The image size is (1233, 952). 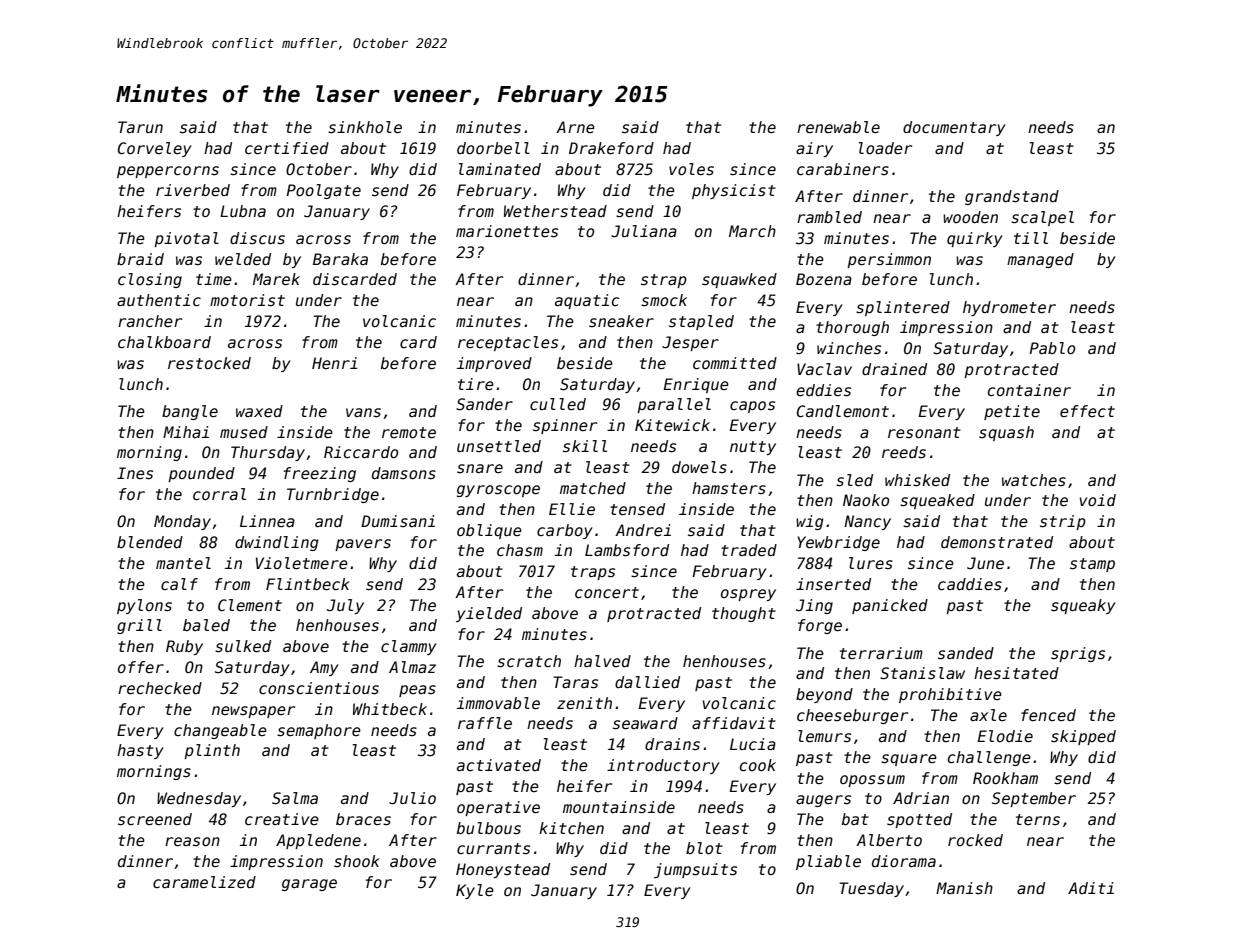 What do you see at coordinates (1063, 522) in the screenshot?
I see `strip` at bounding box center [1063, 522].
